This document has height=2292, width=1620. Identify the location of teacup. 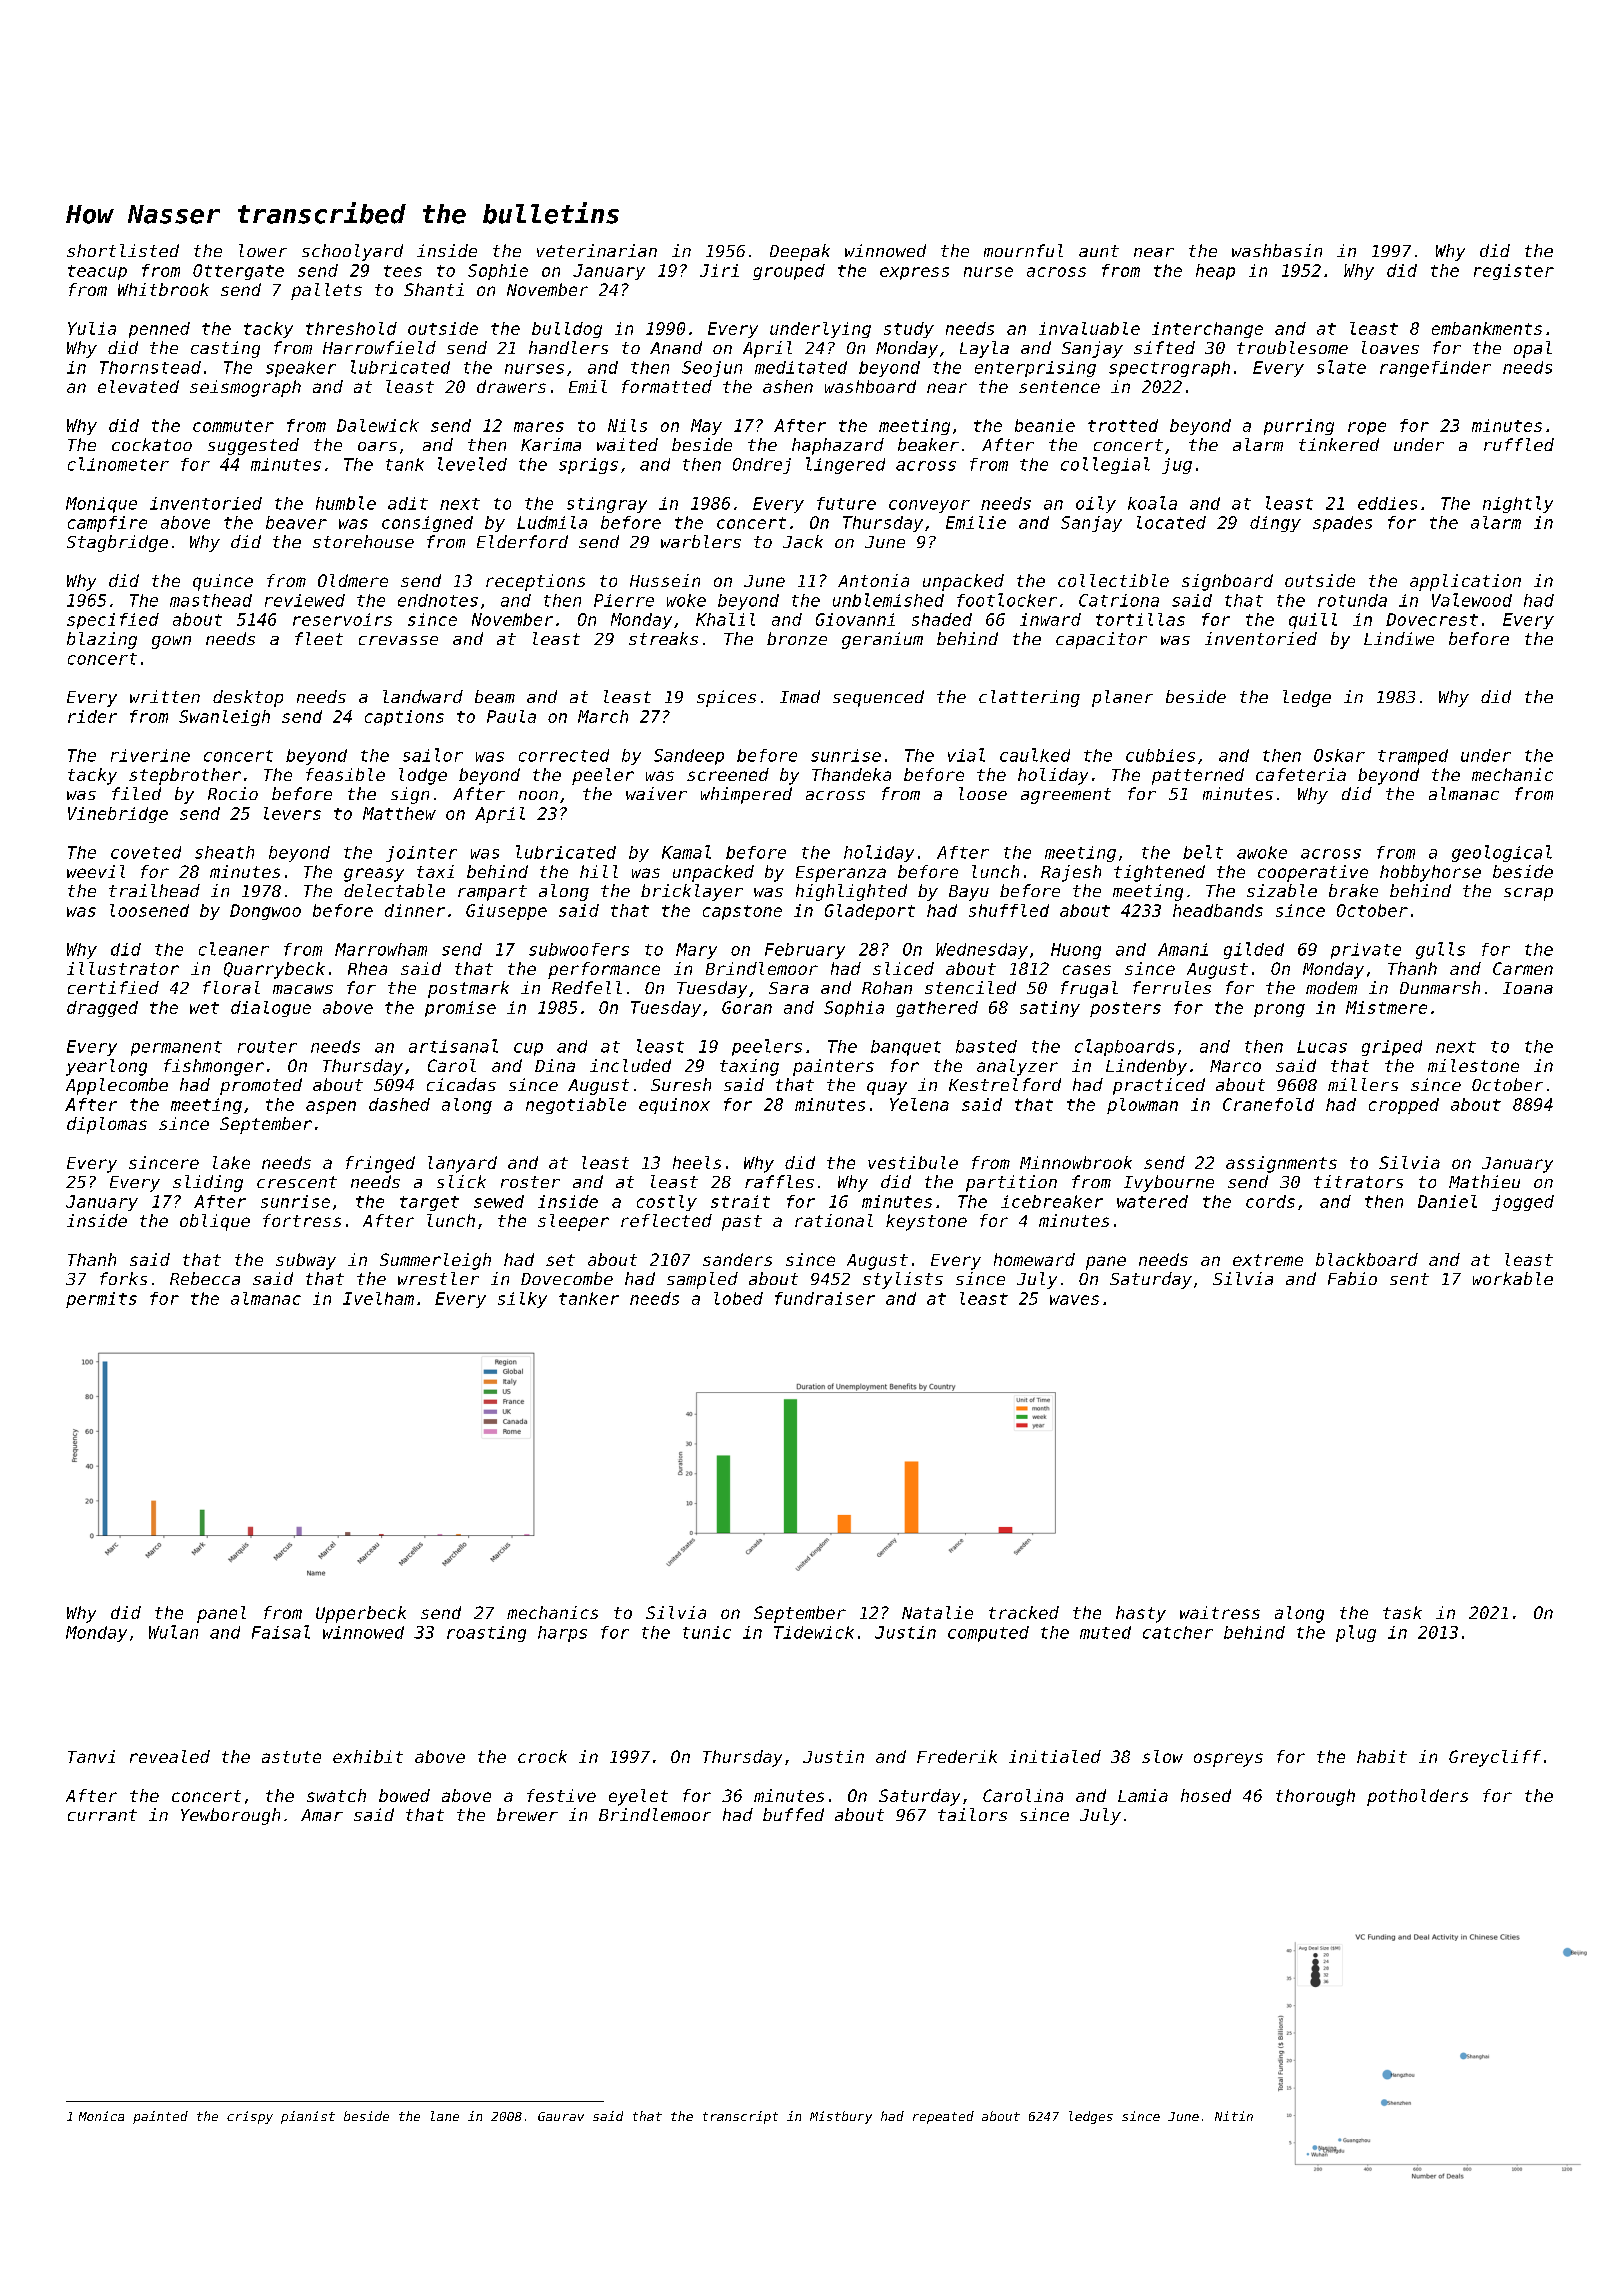
(97, 272).
